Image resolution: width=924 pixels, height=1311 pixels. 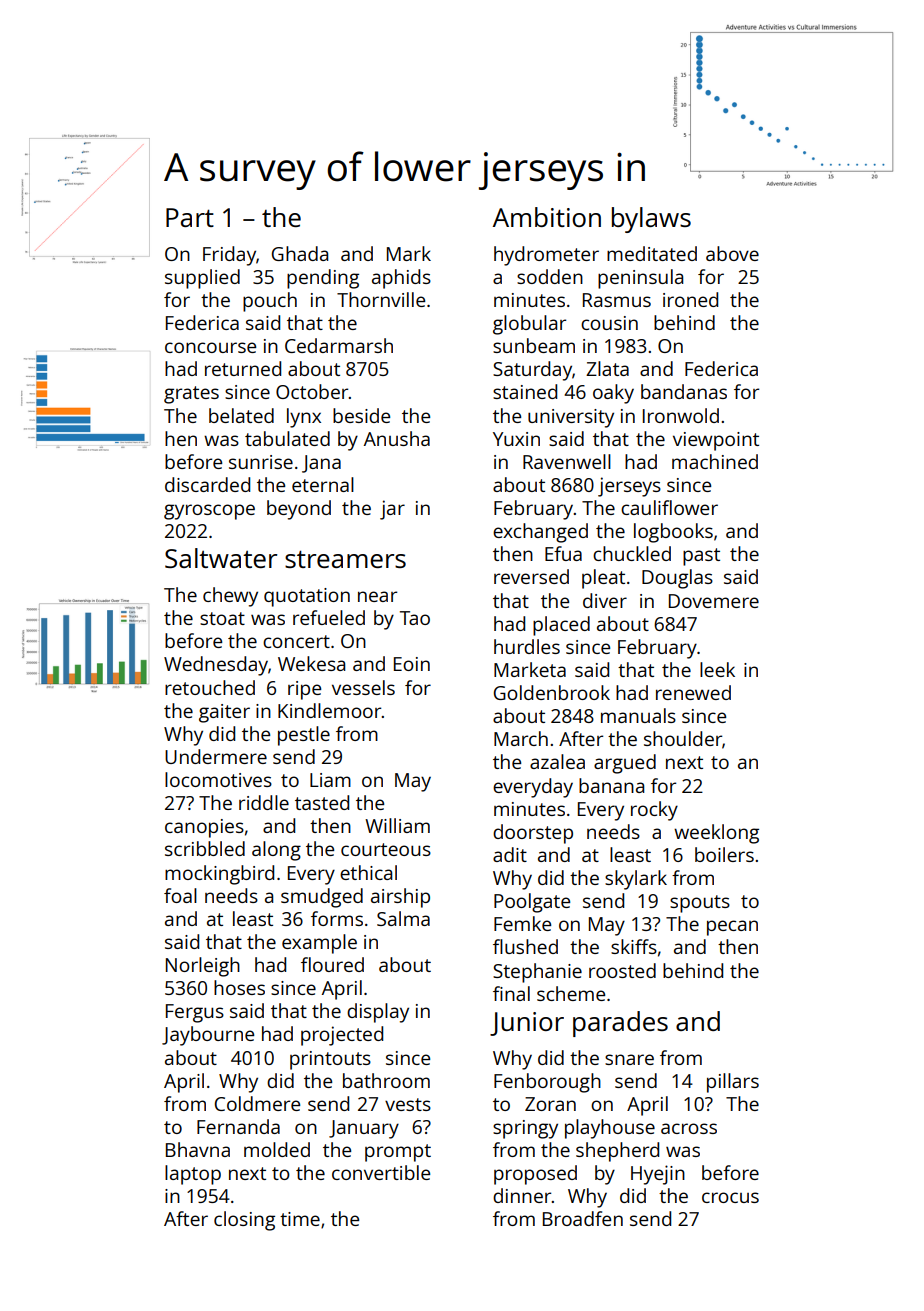 What do you see at coordinates (651, 220) in the screenshot?
I see `bylaws` at bounding box center [651, 220].
